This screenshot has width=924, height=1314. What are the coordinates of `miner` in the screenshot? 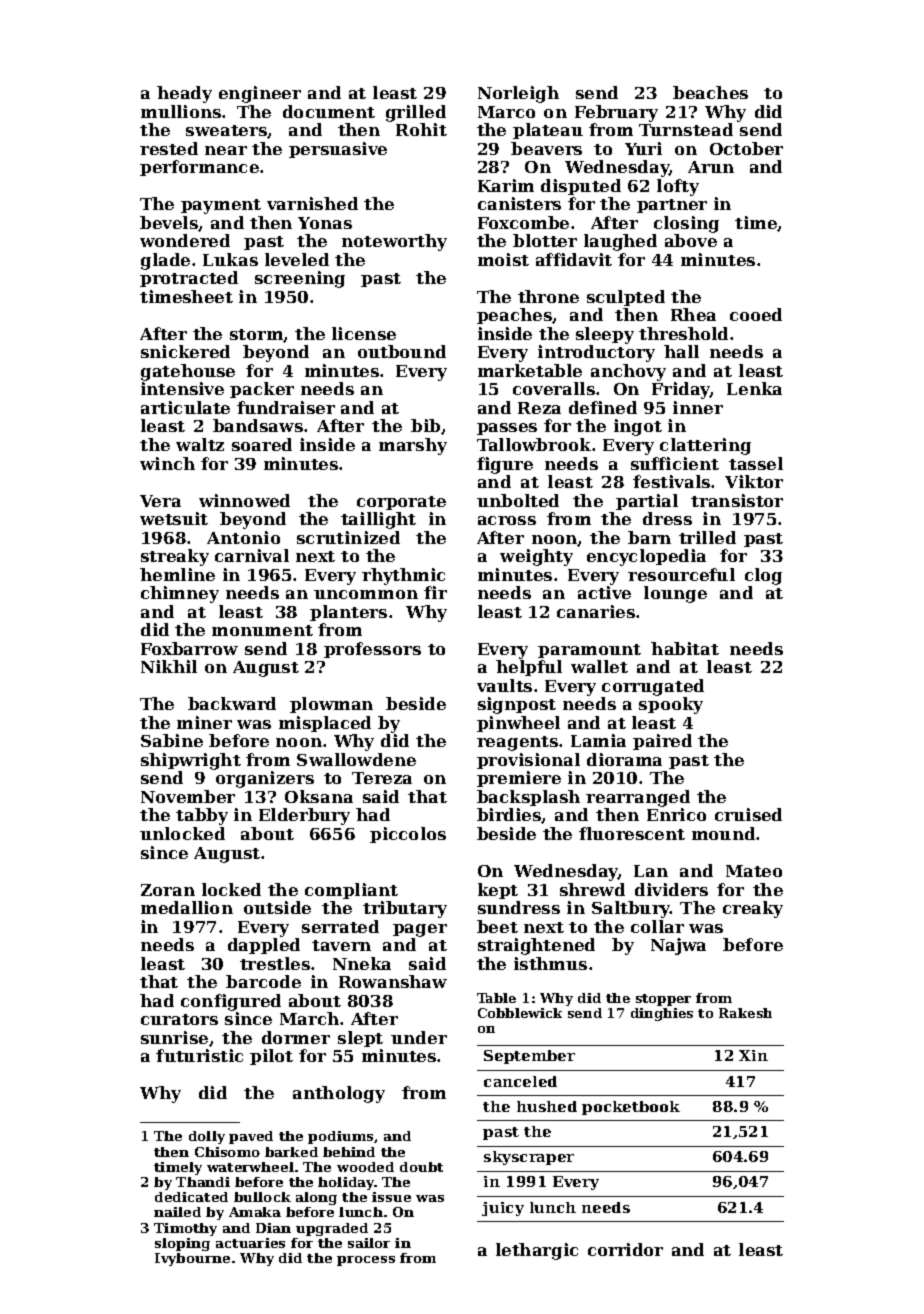 It's located at (204, 722).
